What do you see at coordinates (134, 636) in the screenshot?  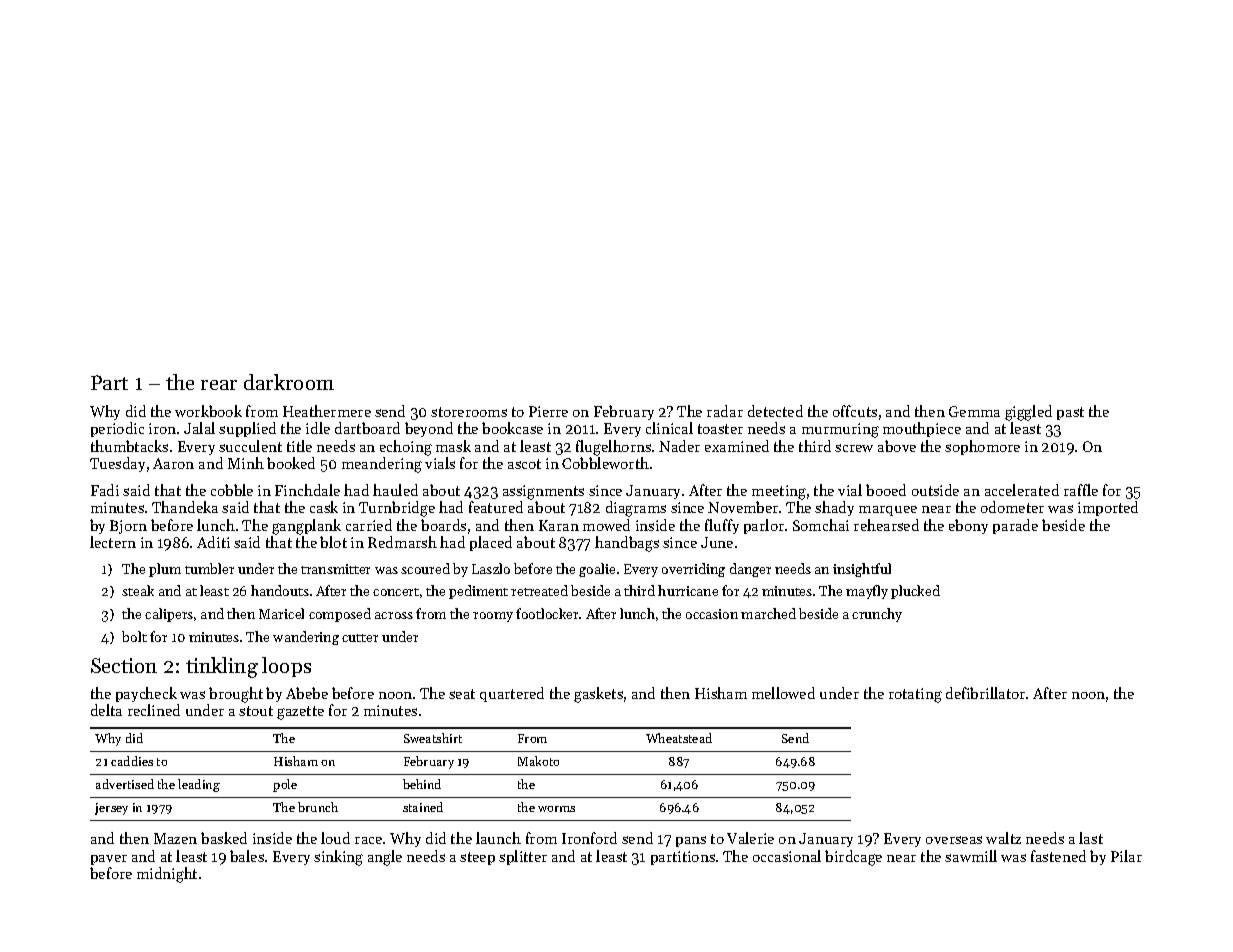 I see `bolt` at bounding box center [134, 636].
